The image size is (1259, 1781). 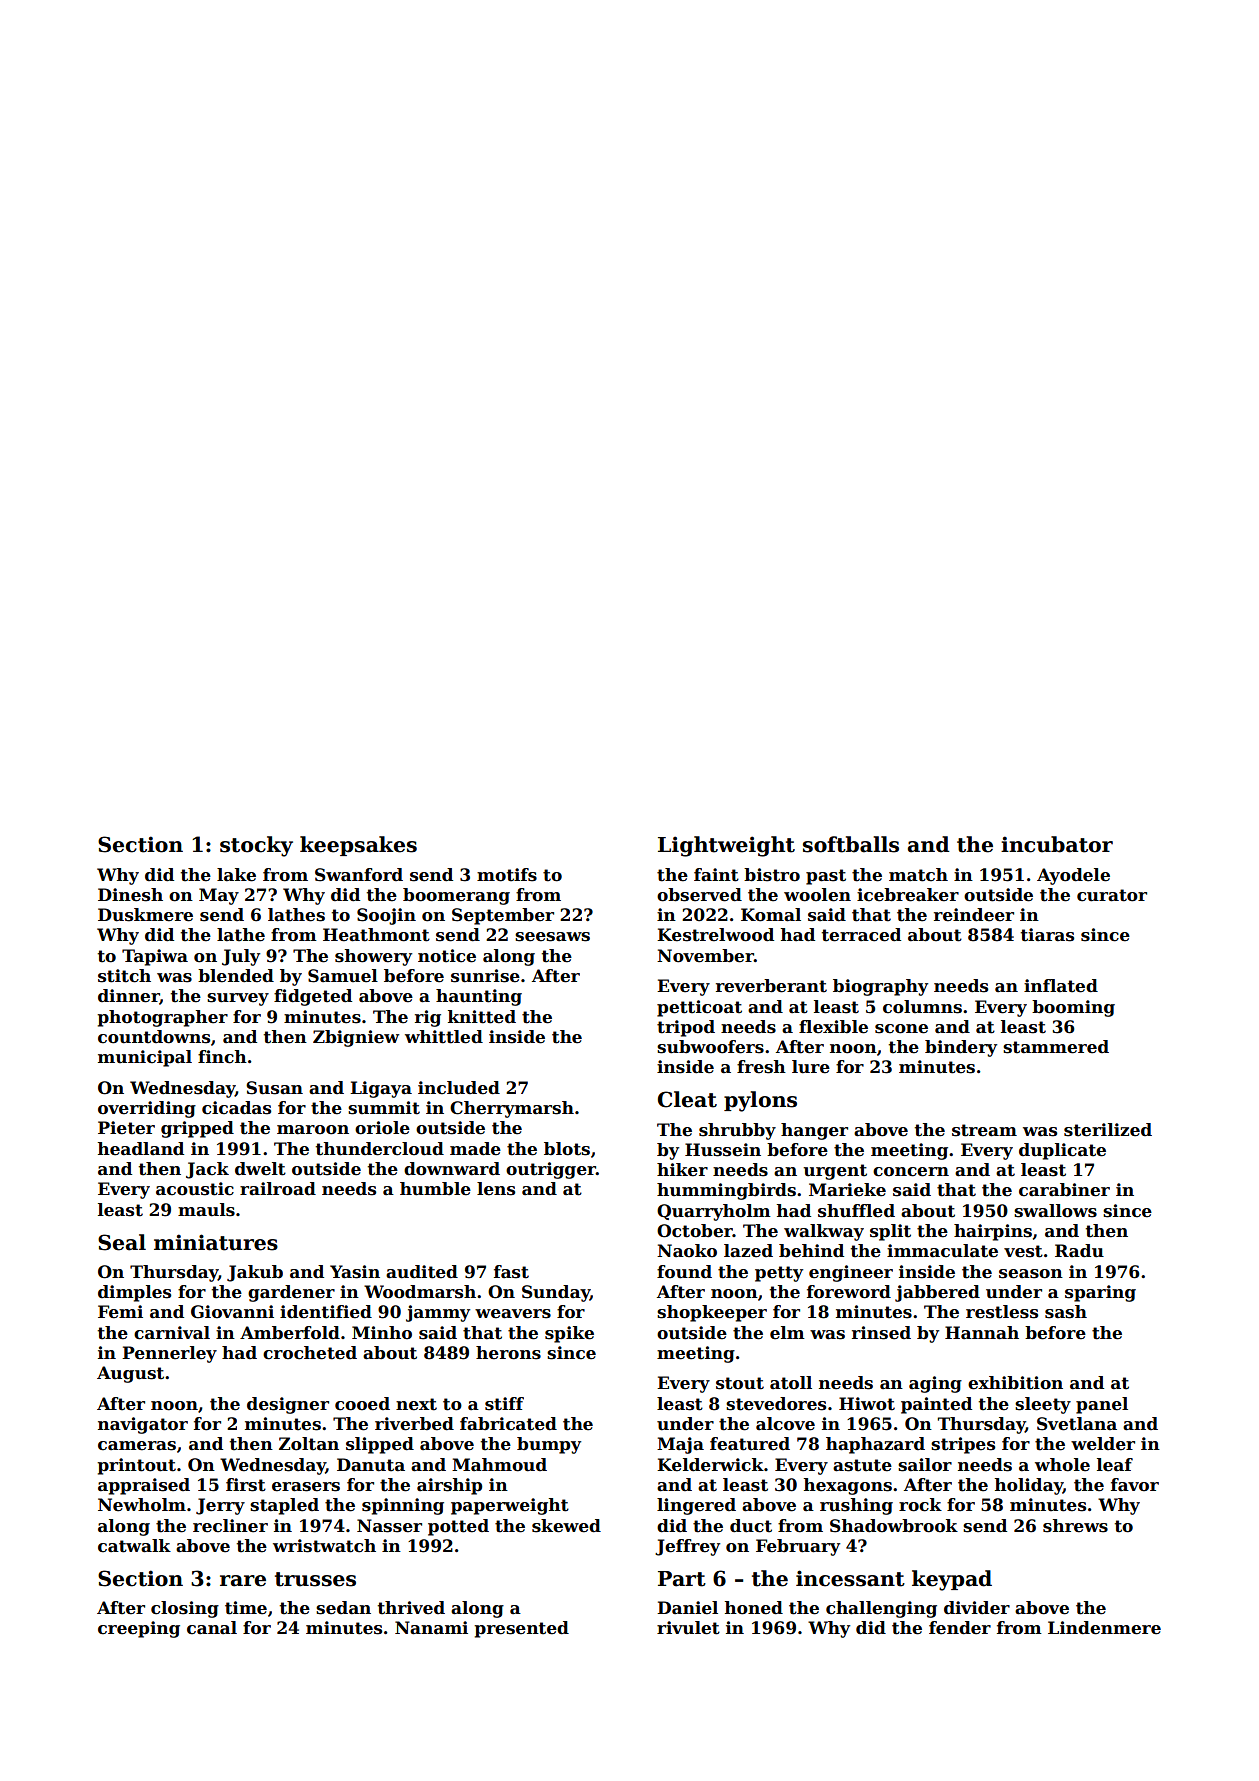 I want to click on Daniel, so click(x=687, y=1608).
